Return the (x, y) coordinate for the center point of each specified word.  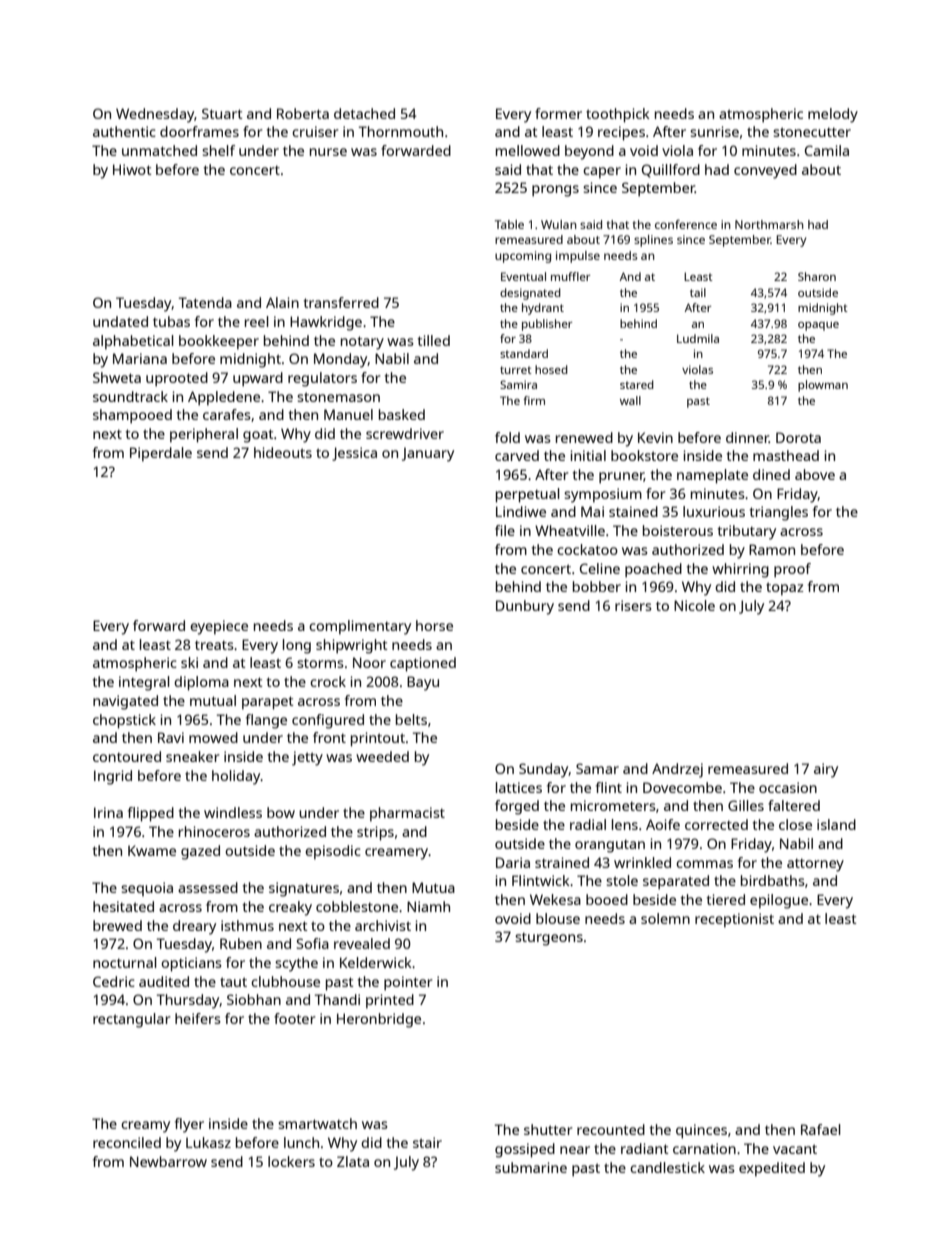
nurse (328, 152)
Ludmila (698, 338)
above (815, 474)
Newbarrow (168, 1161)
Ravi (171, 737)
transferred (341, 302)
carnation (704, 1148)
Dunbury (525, 607)
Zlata (353, 1161)
